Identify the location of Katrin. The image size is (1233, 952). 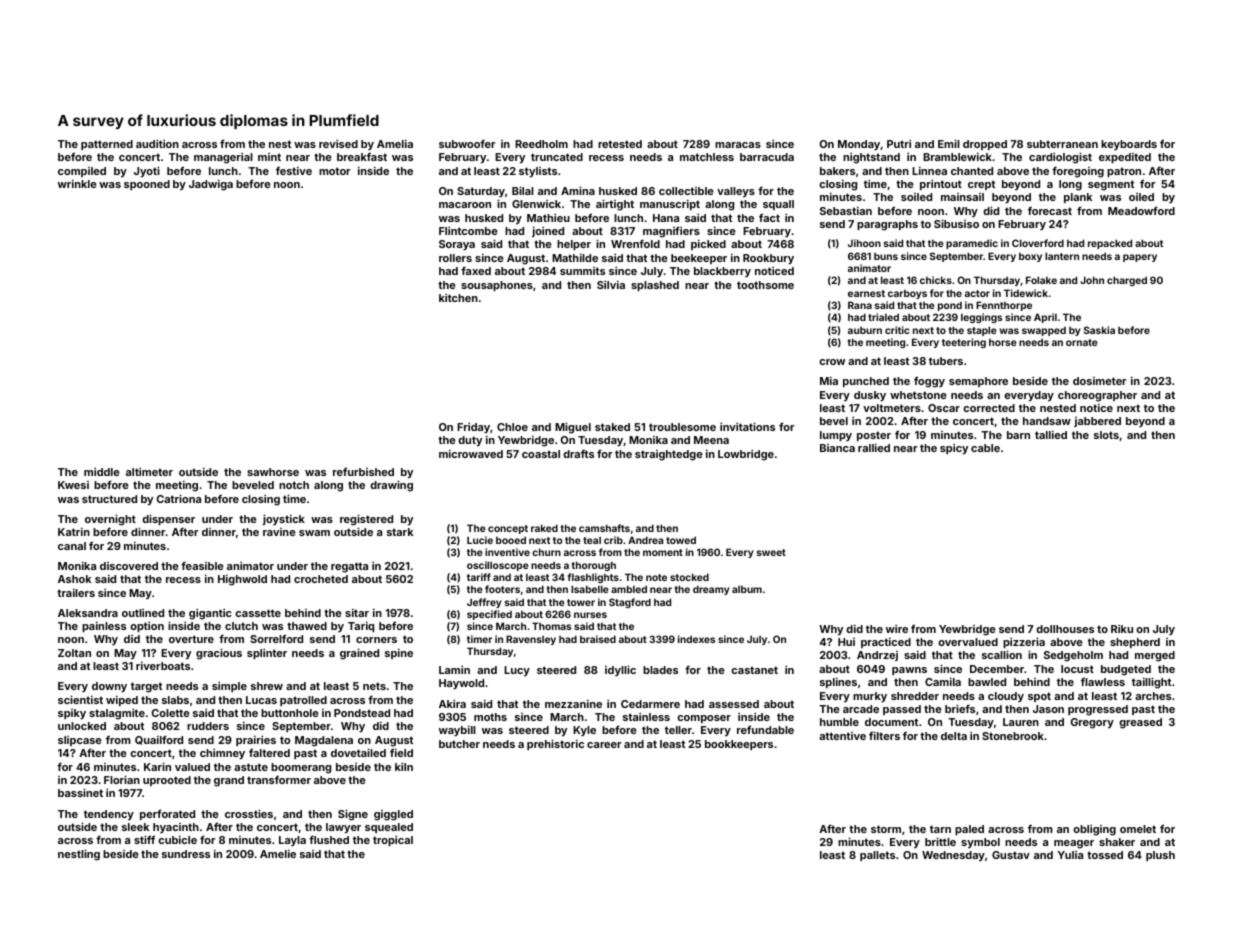
(74, 531).
